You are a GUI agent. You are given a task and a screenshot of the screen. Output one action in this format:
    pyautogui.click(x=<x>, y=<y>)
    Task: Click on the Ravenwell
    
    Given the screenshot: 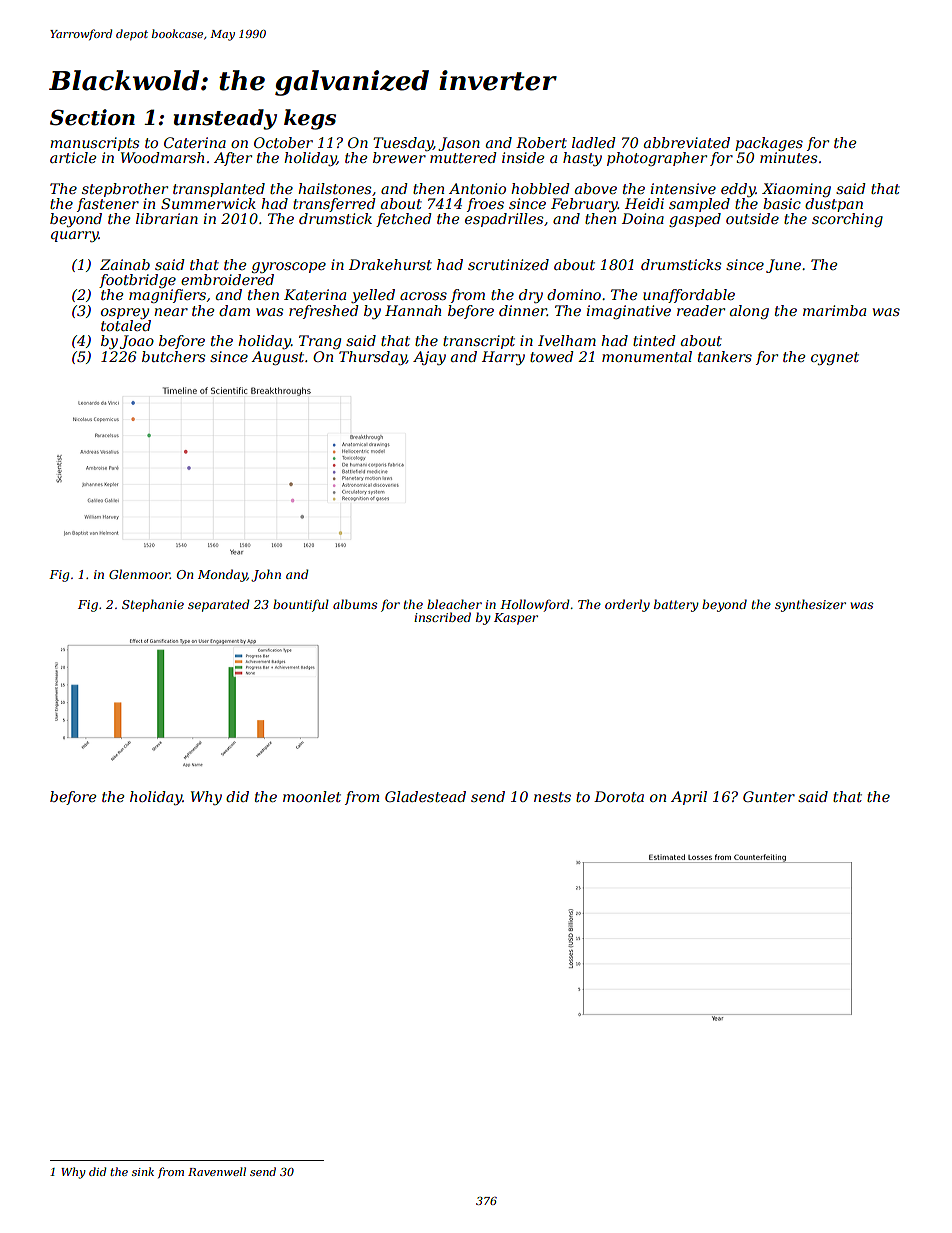 What is the action you would take?
    pyautogui.click(x=217, y=1171)
